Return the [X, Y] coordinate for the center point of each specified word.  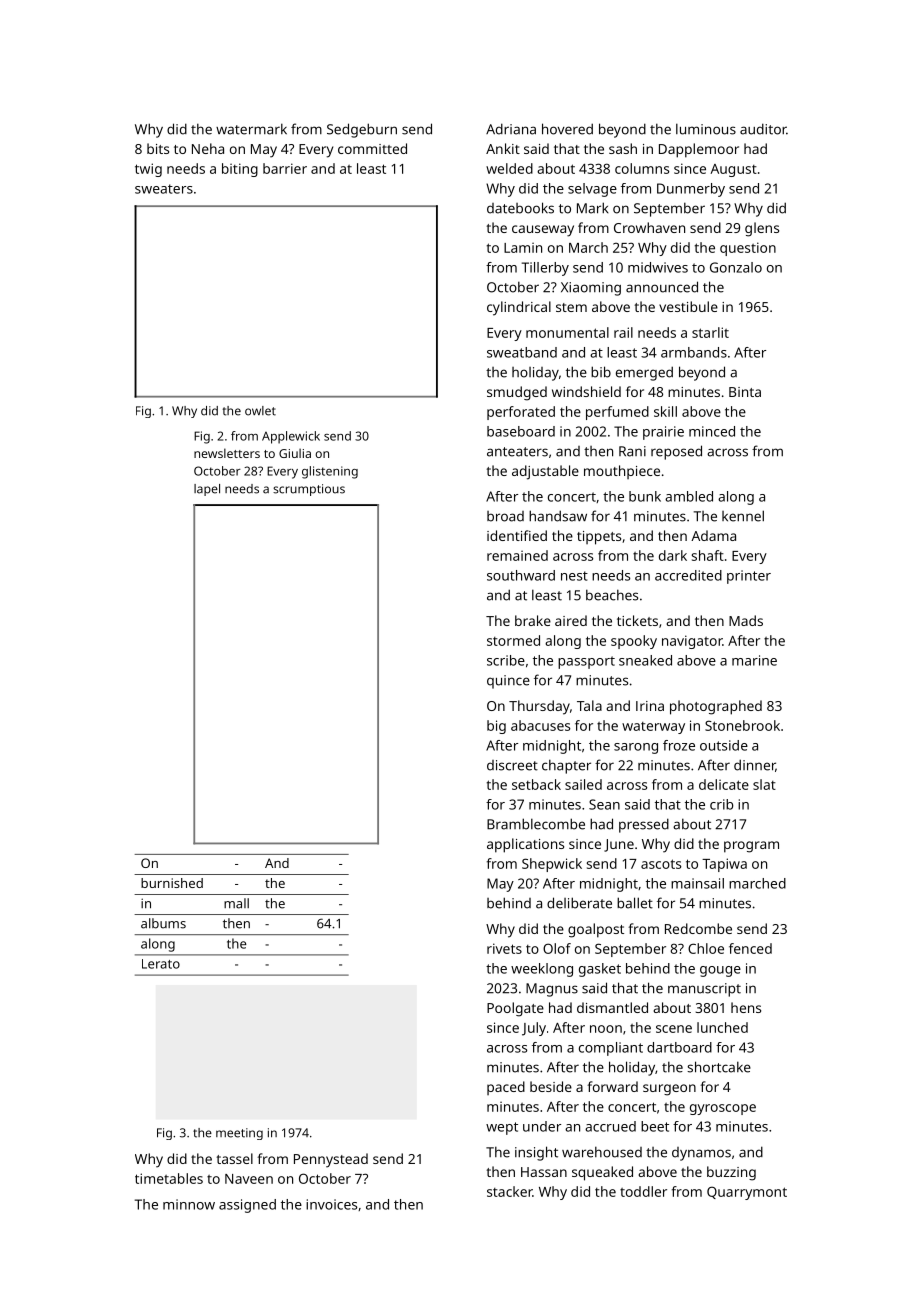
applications [525, 845]
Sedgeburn [362, 130]
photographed [716, 707]
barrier [285, 168]
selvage [592, 190]
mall [236, 903]
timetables [169, 1178]
